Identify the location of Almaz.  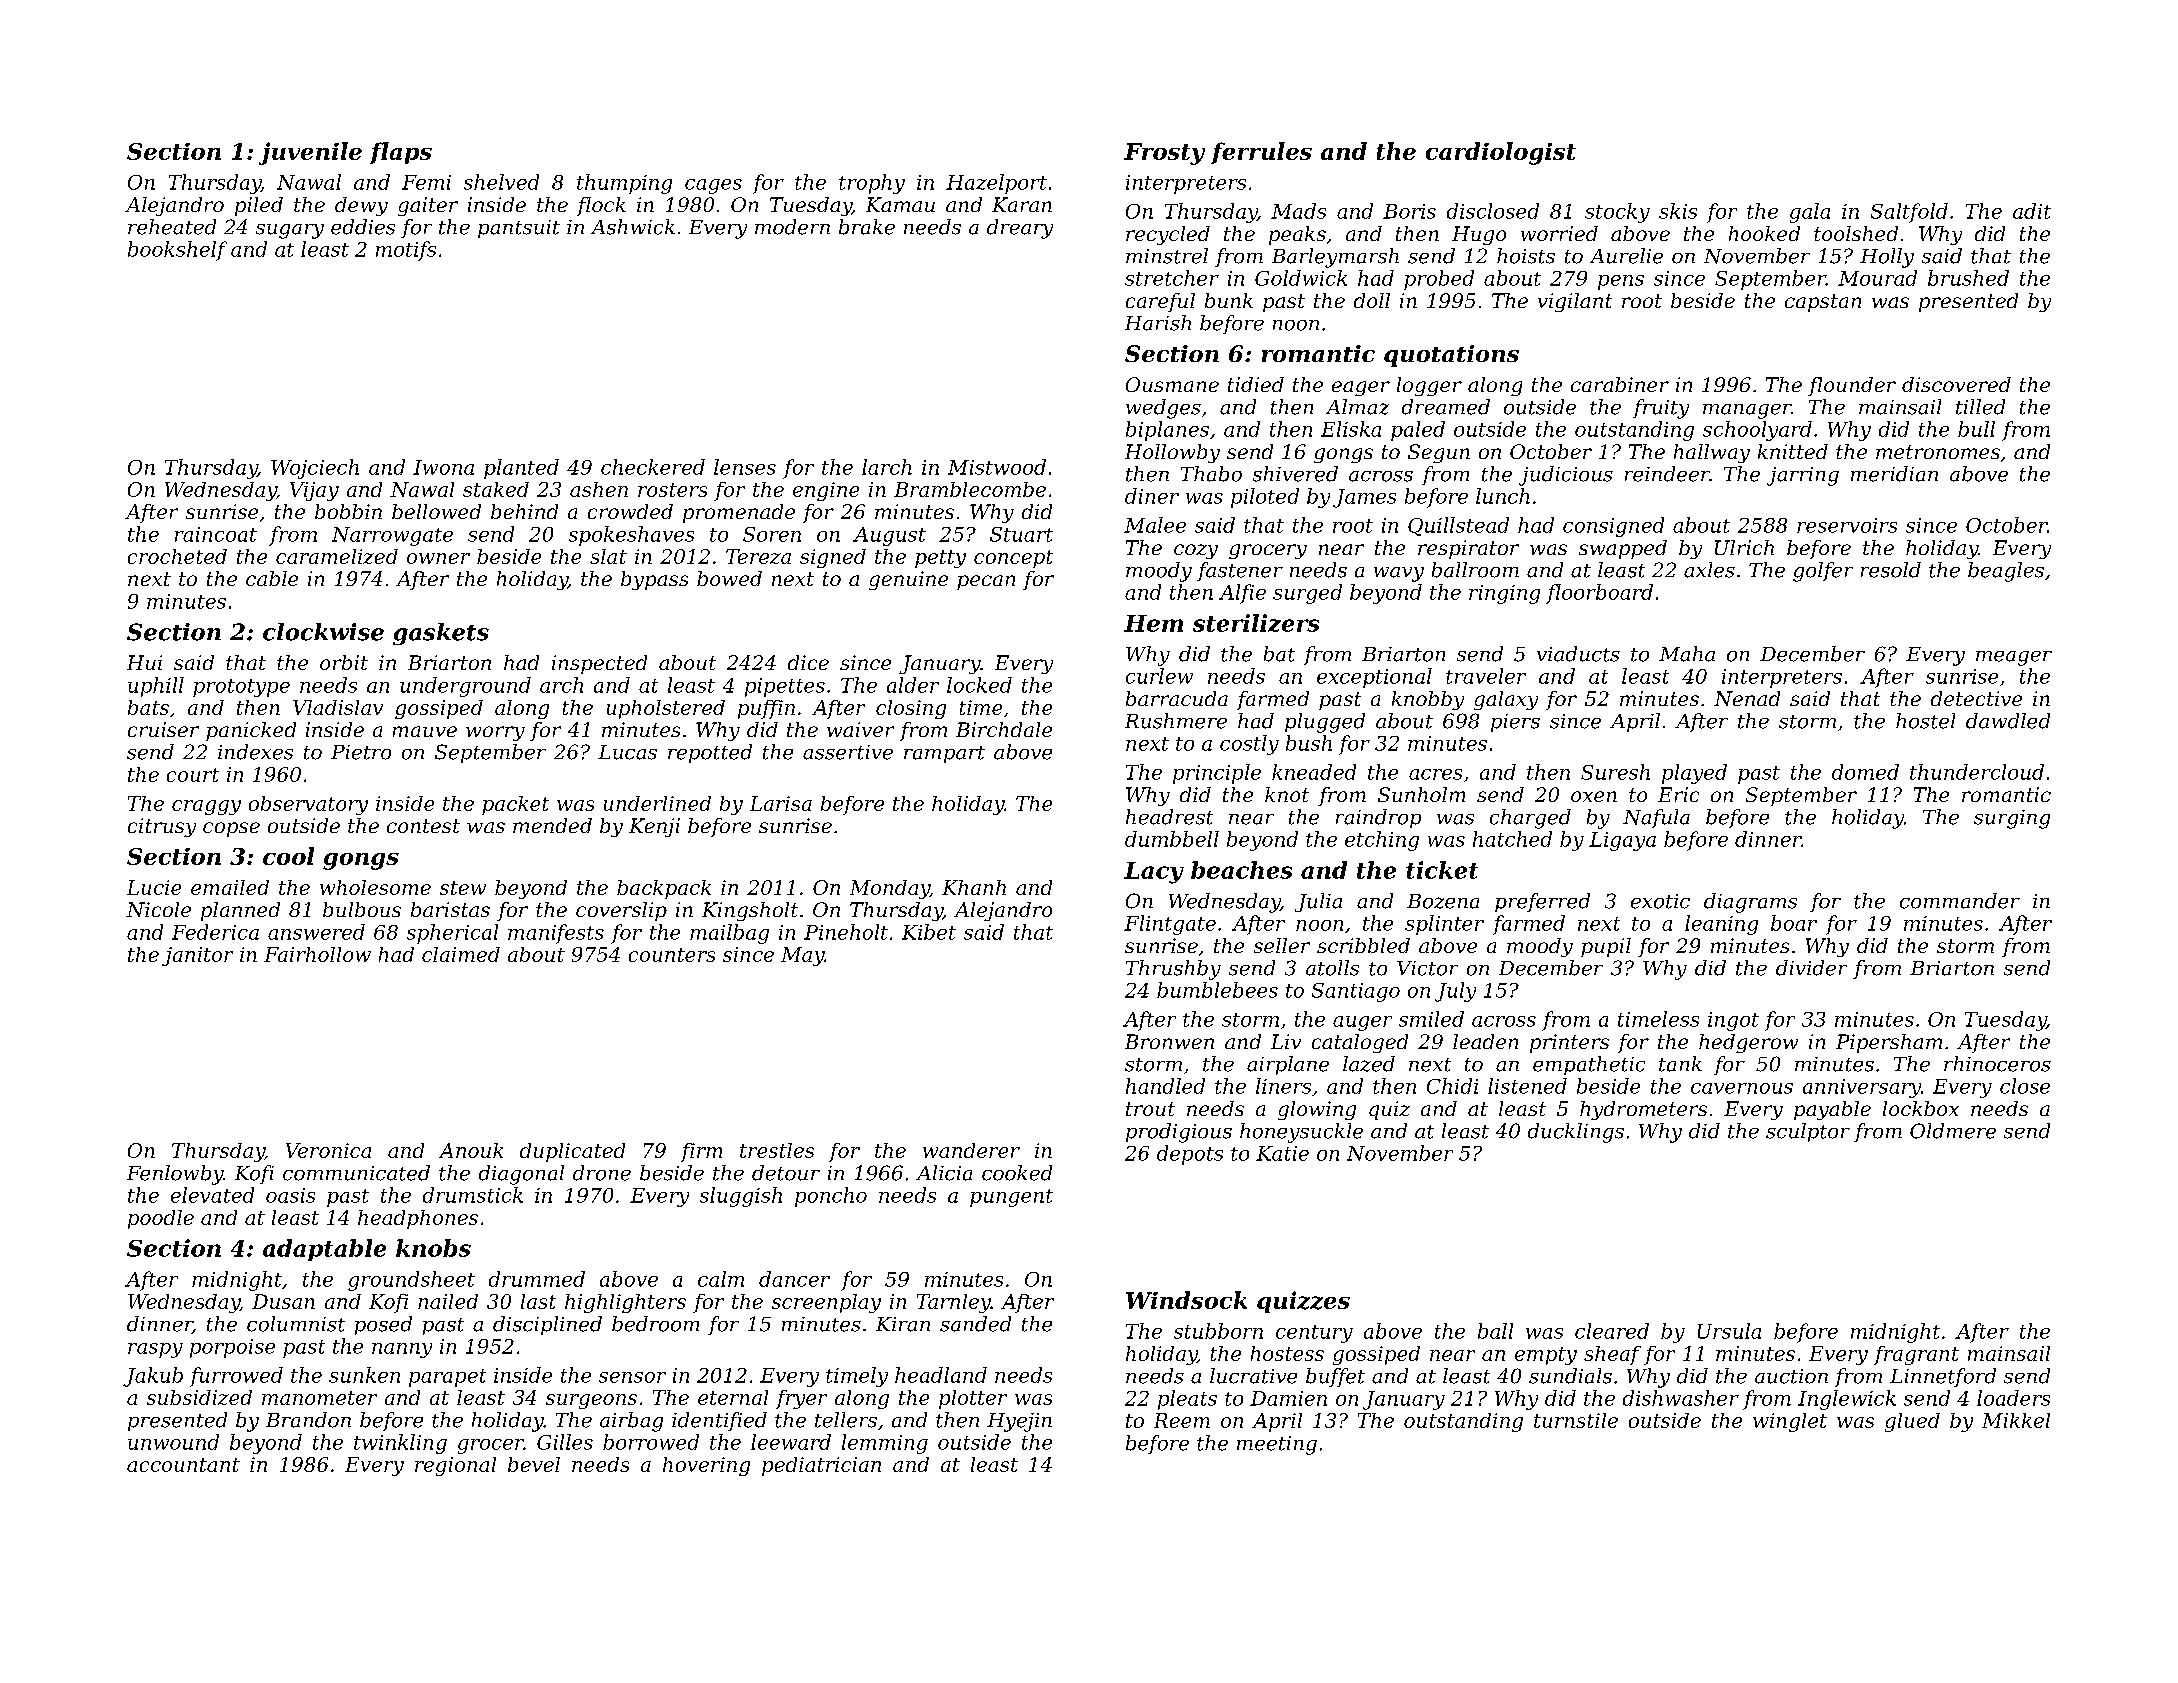
(1357, 407).
